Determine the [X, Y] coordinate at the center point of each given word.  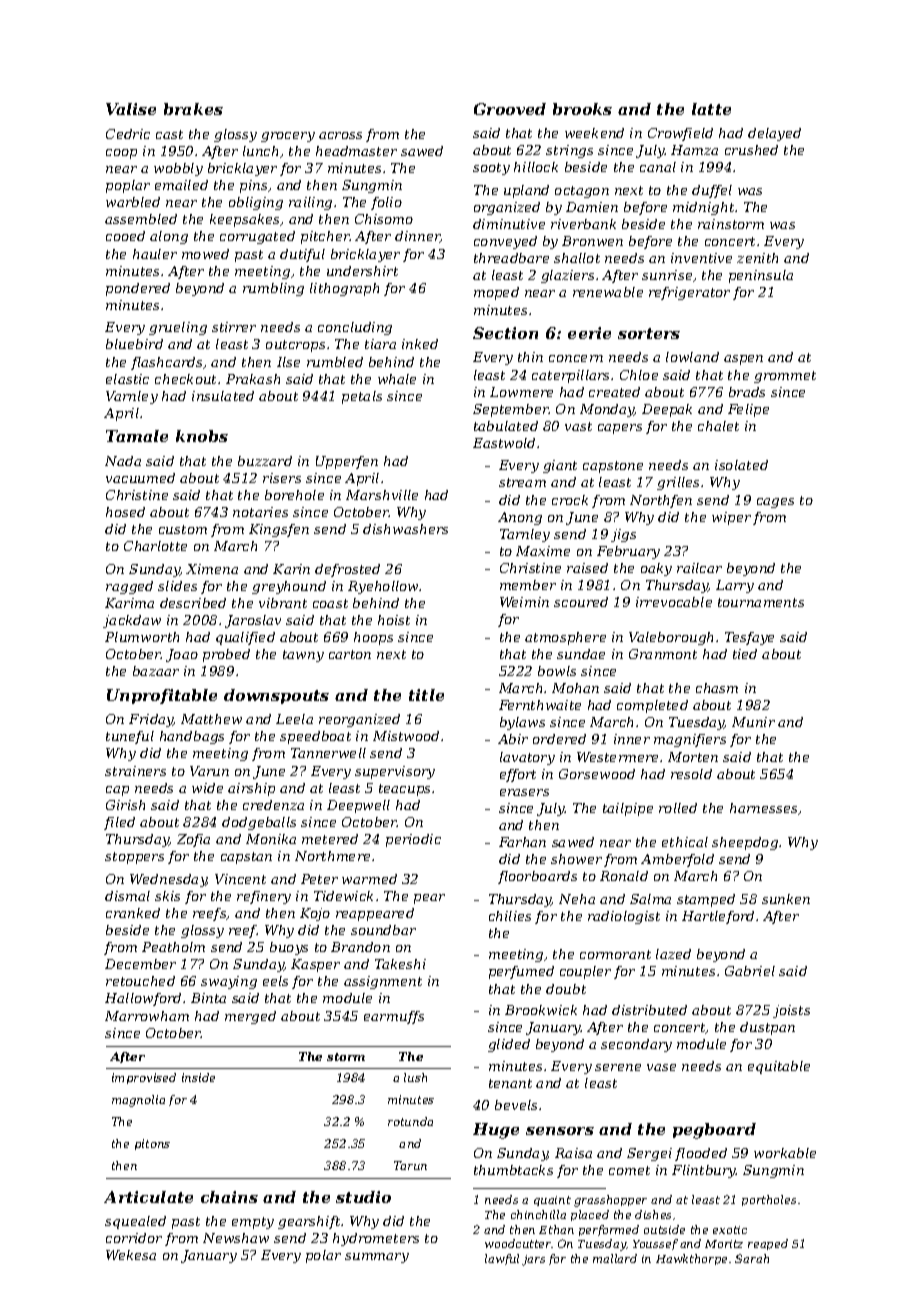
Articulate [148, 1197]
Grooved [510, 109]
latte [711, 109]
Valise [131, 109]
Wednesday [168, 880]
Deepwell [358, 806]
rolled [678, 808]
